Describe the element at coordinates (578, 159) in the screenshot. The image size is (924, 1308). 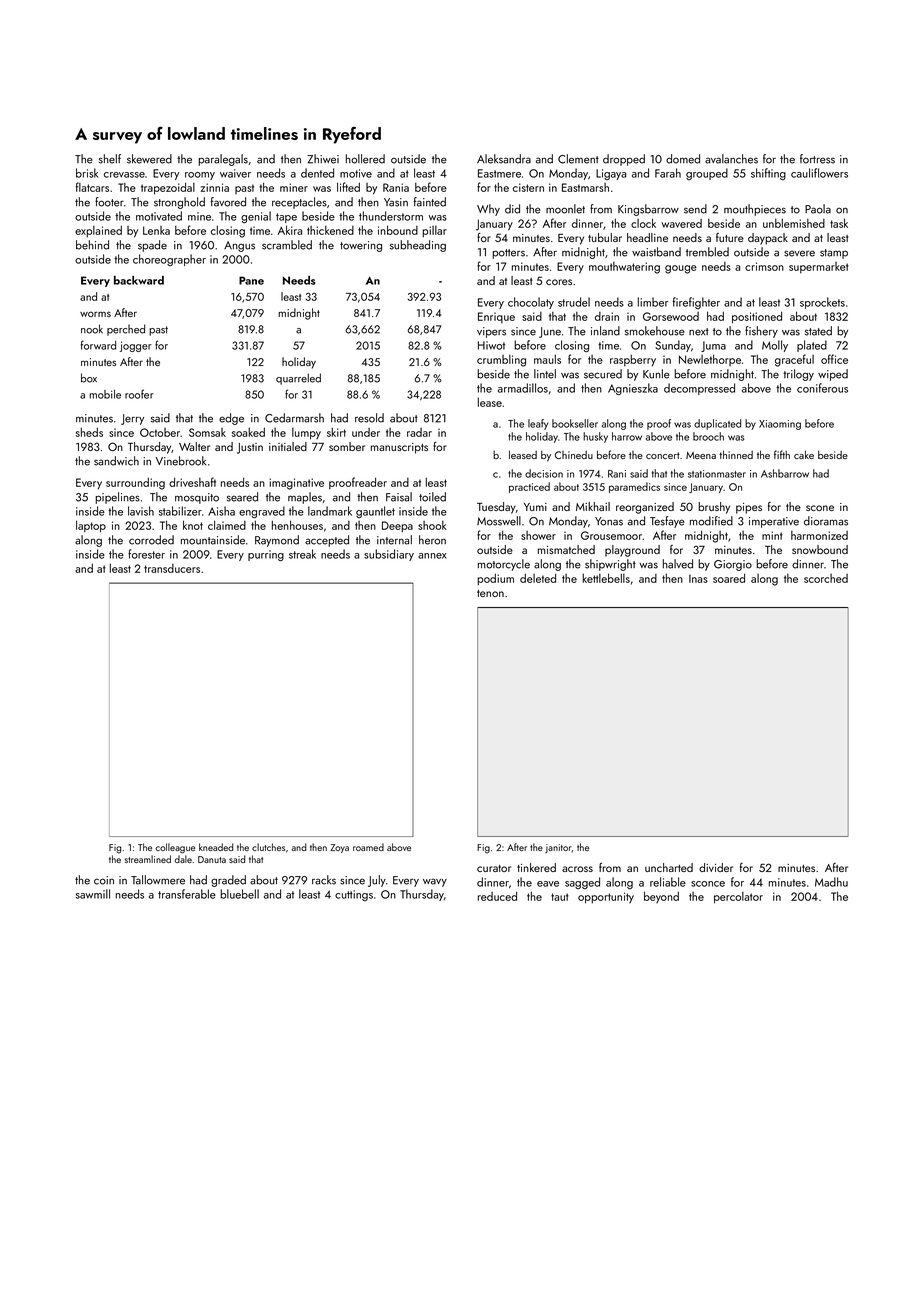
I see `Clement` at that location.
